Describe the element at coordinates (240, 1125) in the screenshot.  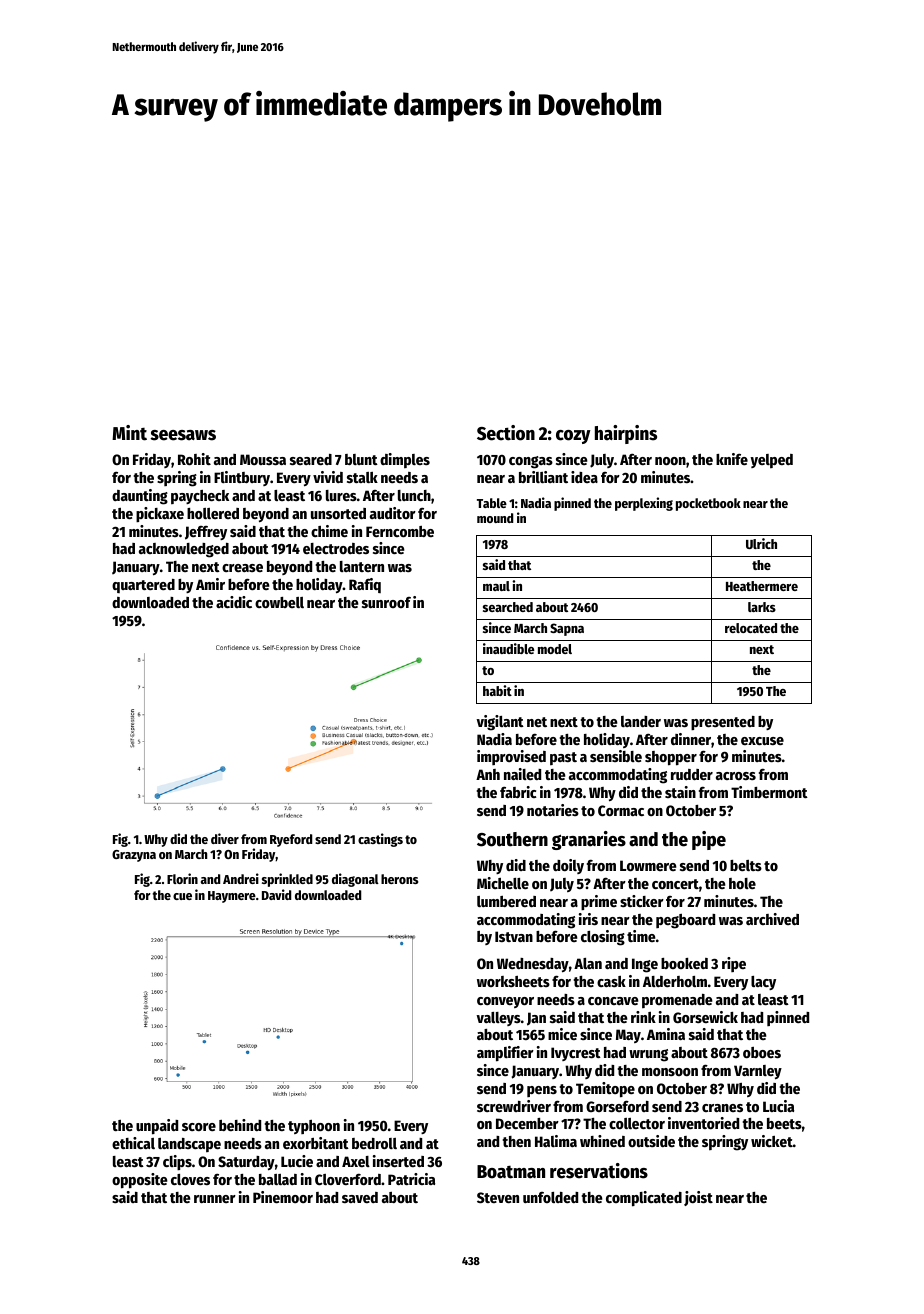
I see `behind` at that location.
